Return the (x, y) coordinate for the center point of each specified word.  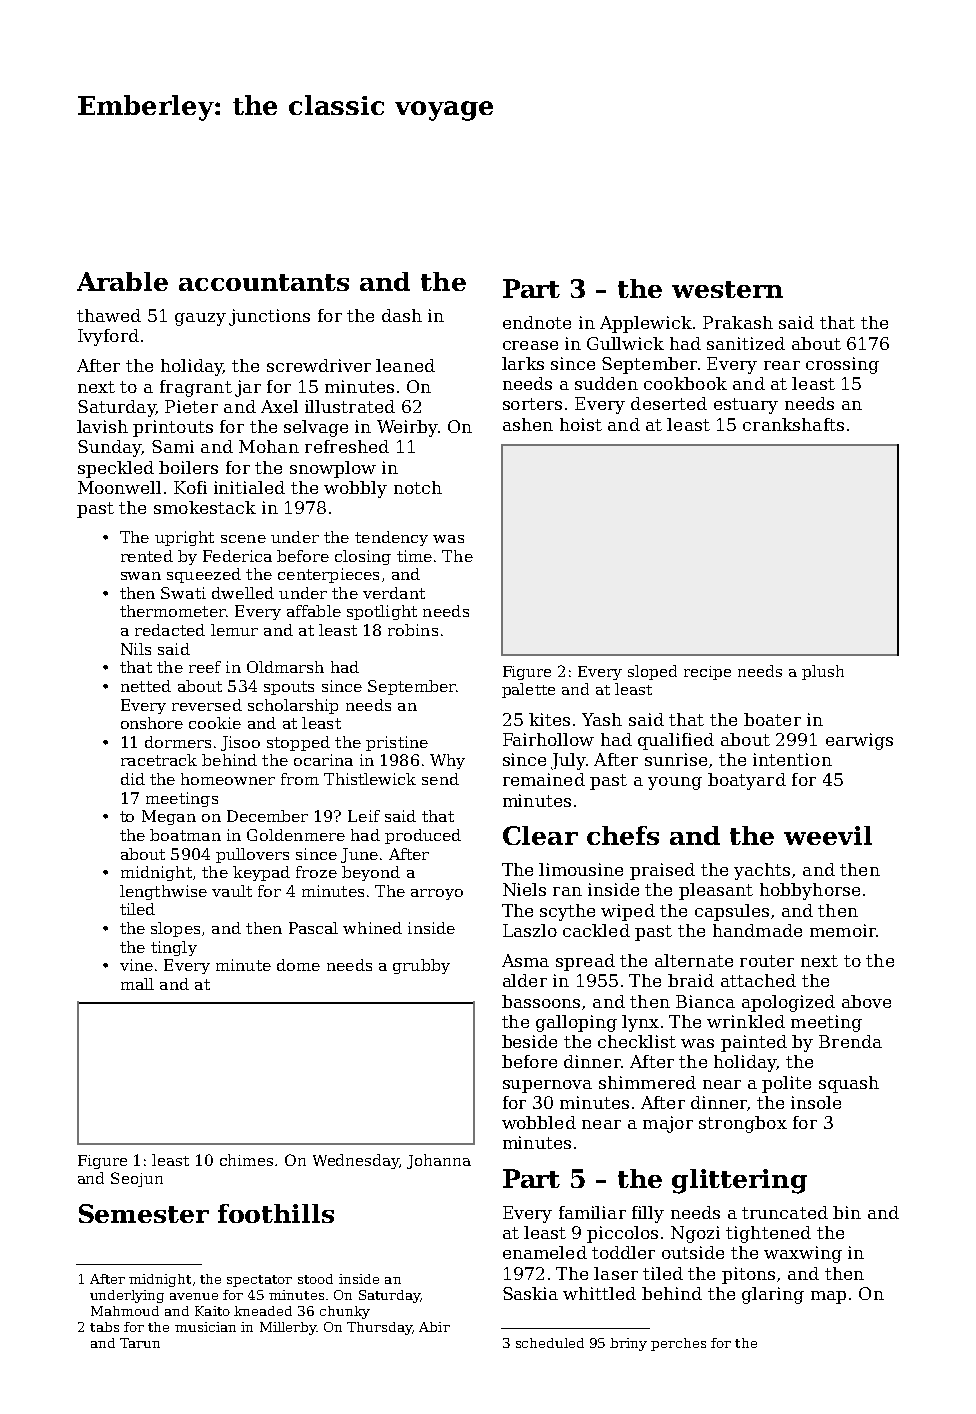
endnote (537, 322)
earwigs (859, 741)
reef (205, 667)
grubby (421, 966)
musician (205, 1327)
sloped (652, 672)
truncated (785, 1212)
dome (298, 965)
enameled (545, 1252)
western (727, 289)
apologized (788, 1003)
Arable (122, 281)
